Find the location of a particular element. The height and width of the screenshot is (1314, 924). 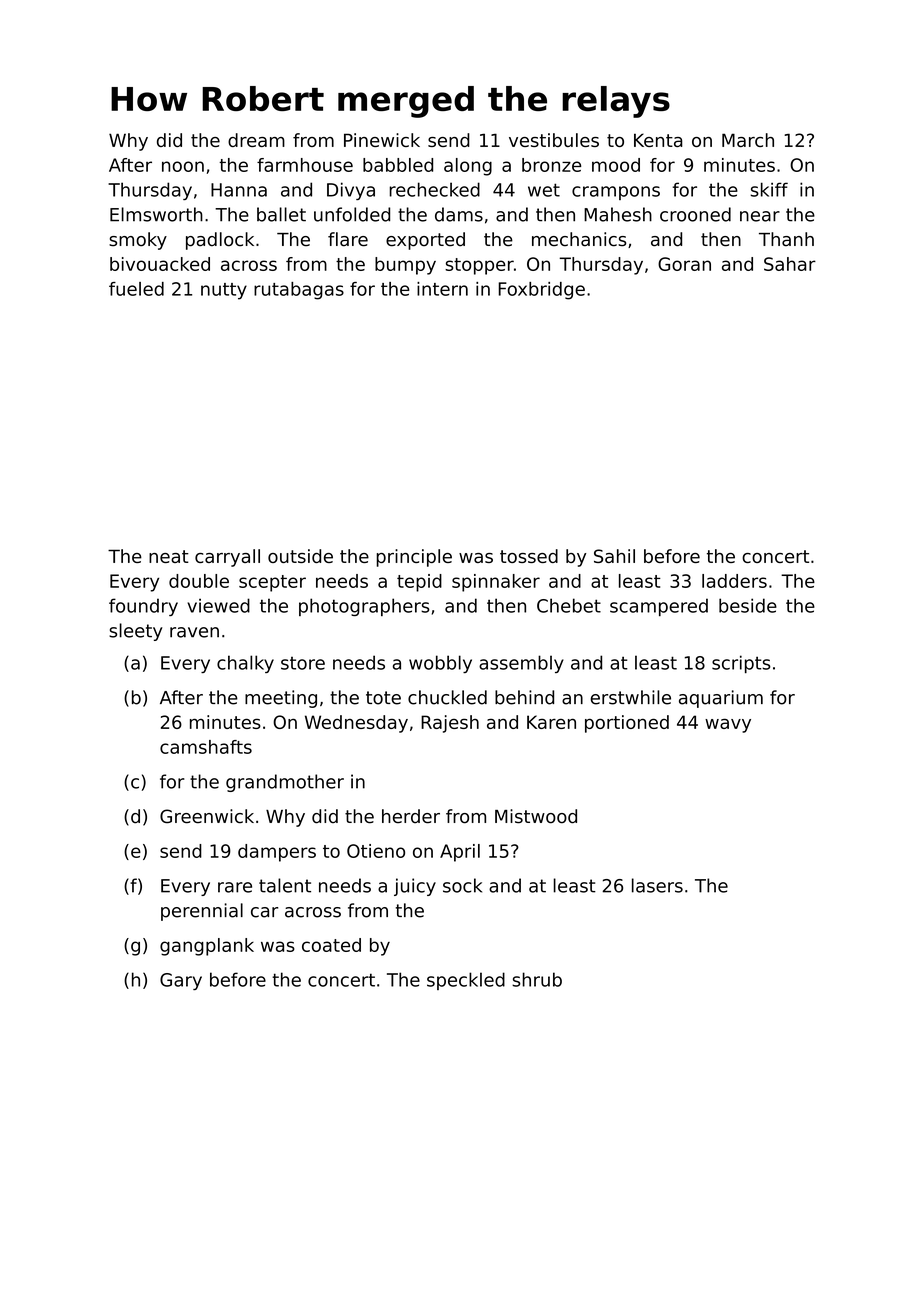

tote is located at coordinates (383, 698).
